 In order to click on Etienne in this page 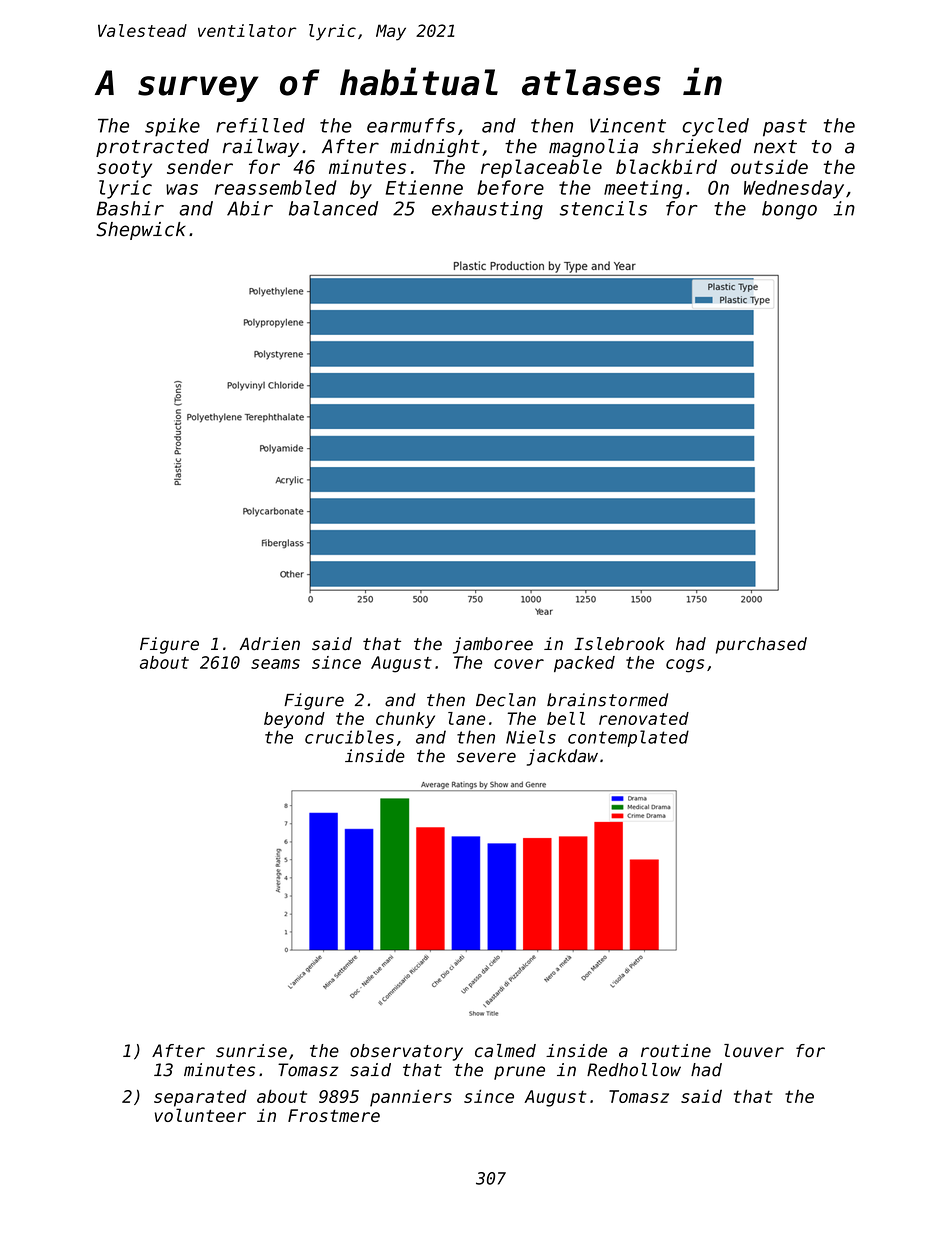, I will do `click(424, 187)`.
